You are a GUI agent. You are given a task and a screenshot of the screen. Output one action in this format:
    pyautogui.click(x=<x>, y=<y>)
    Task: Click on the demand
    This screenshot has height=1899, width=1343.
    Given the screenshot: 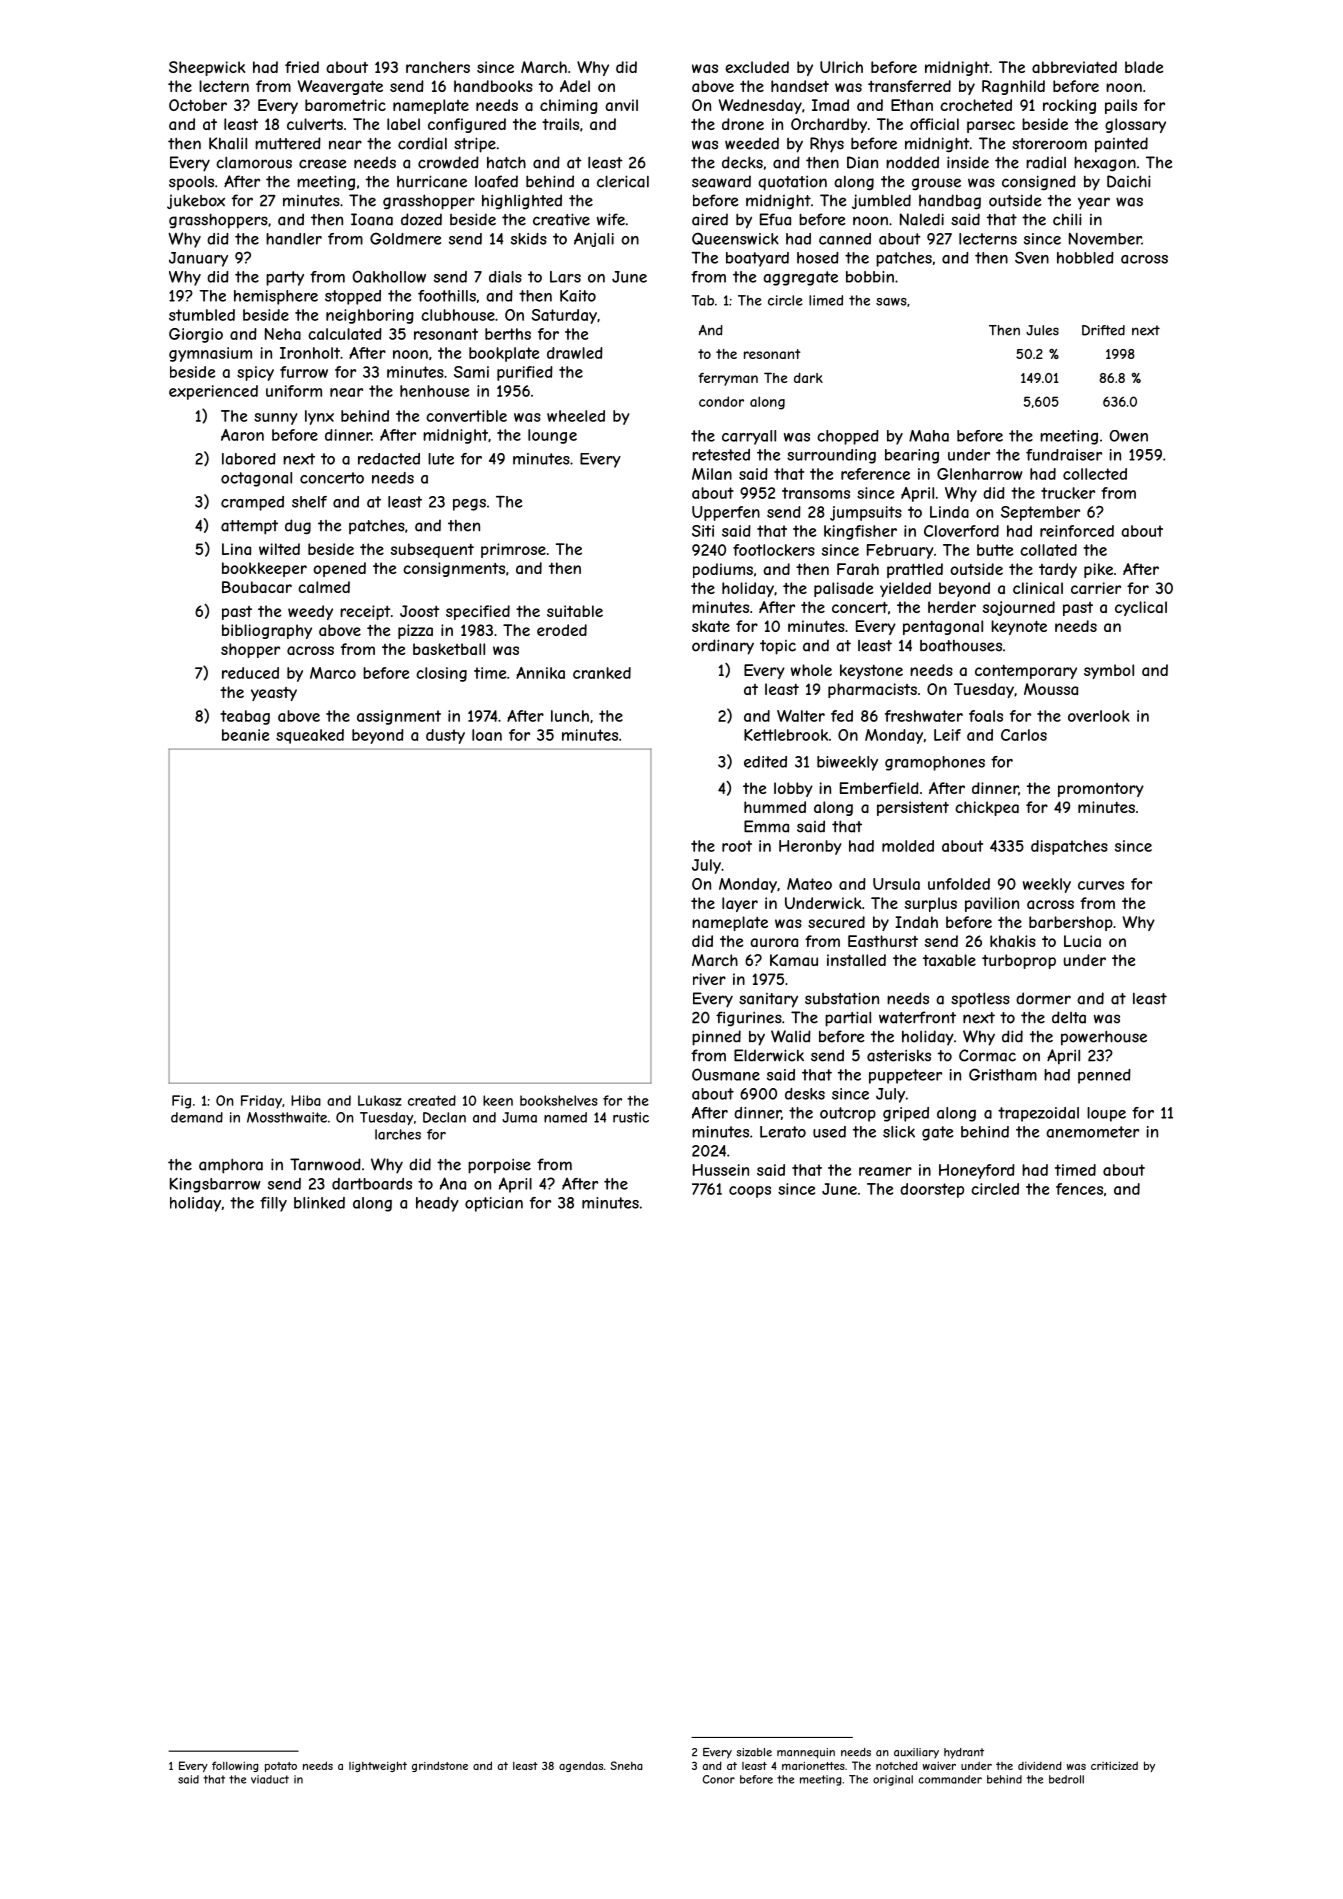 What is the action you would take?
    pyautogui.click(x=197, y=1117)
